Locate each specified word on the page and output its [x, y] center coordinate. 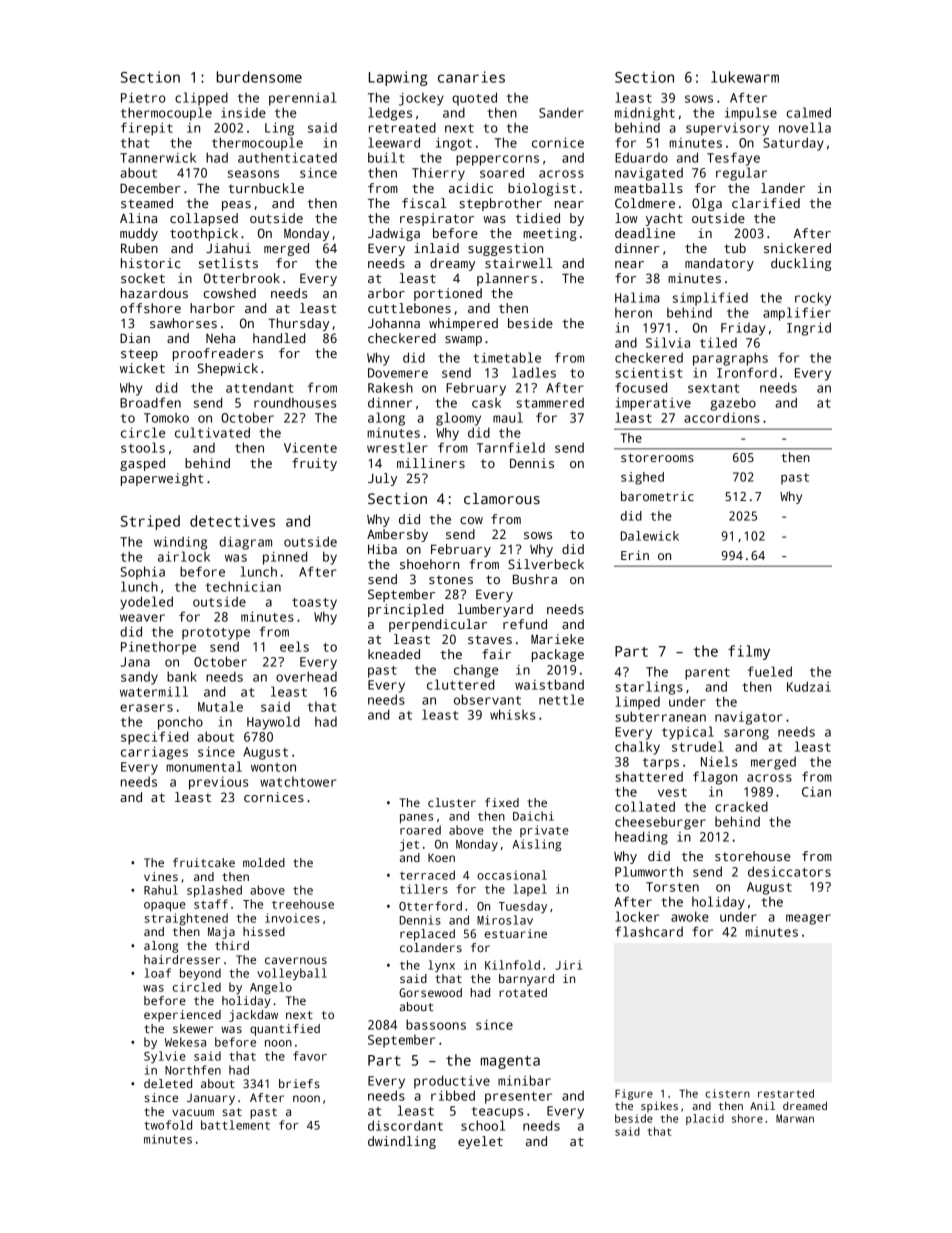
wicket [142, 368]
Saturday [793, 144]
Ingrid [809, 329]
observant [487, 699]
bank [182, 676]
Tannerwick [158, 158]
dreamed [805, 1106]
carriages [154, 753]
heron [633, 313]
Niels [719, 761]
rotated [523, 992]
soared [502, 172]
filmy [749, 652]
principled [405, 610]
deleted [168, 1083]
